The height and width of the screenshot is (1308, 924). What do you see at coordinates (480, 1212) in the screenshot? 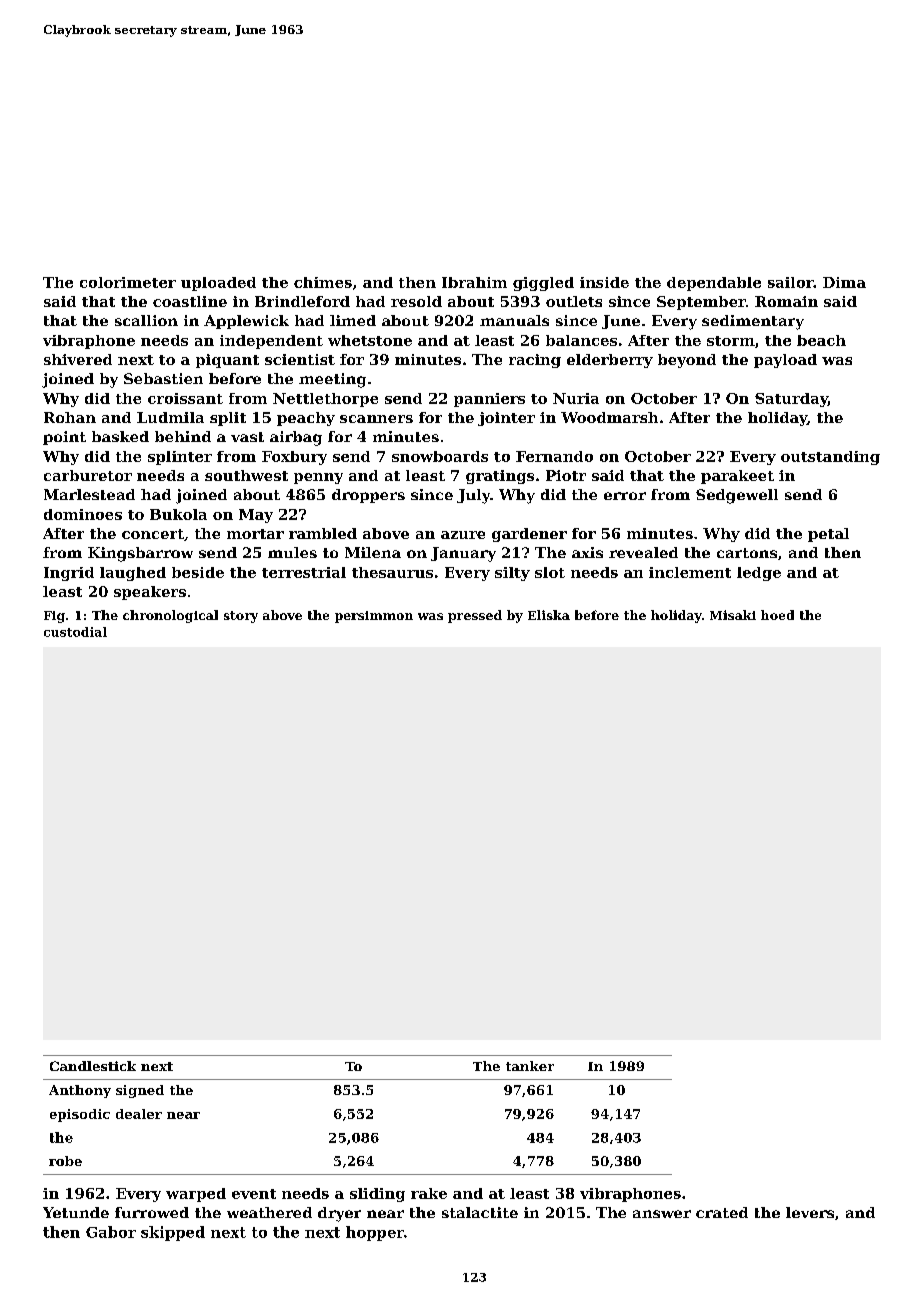
I see `stalactite` at bounding box center [480, 1212].
